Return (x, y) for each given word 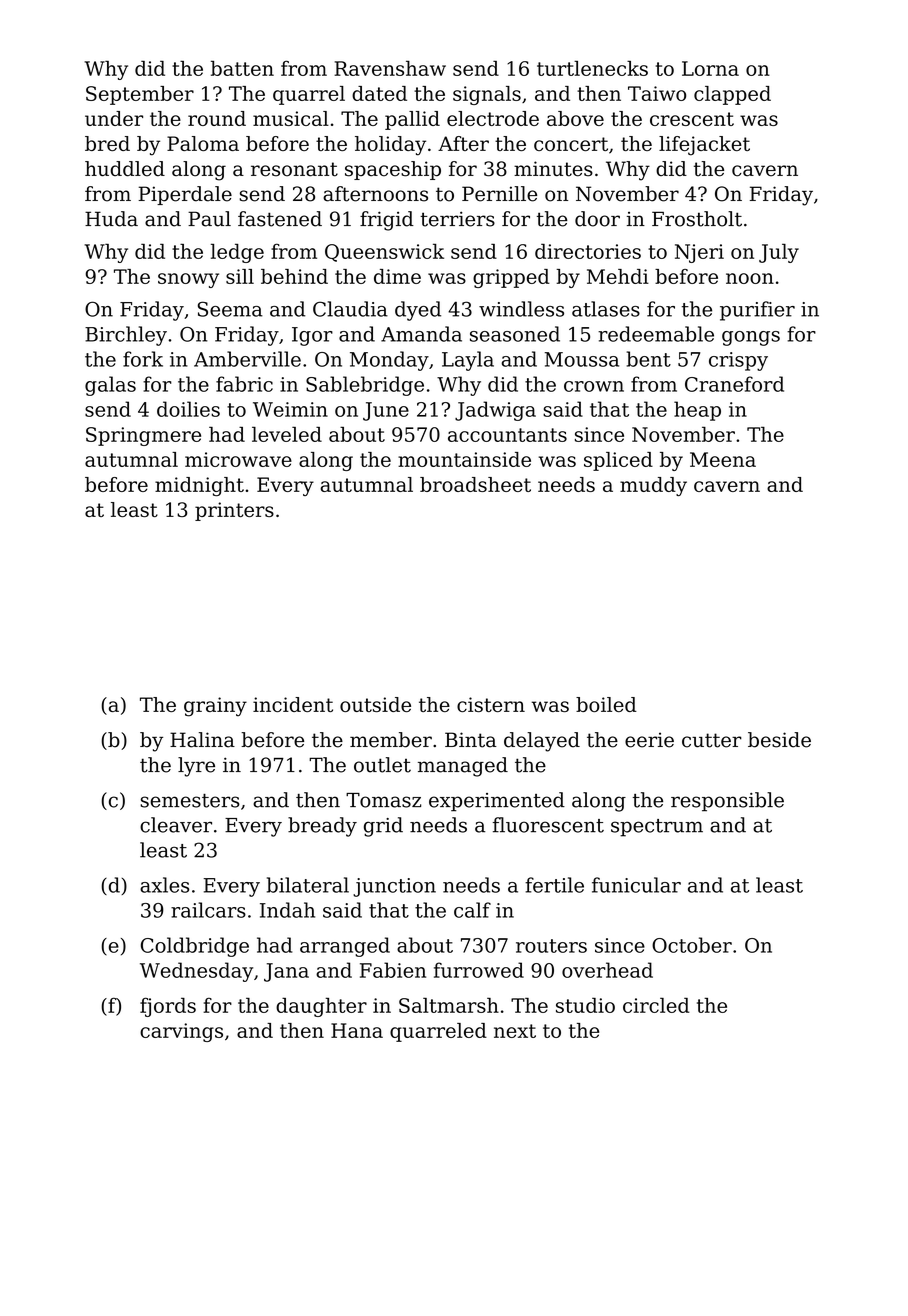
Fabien (393, 970)
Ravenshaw (390, 68)
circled (656, 1005)
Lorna (710, 68)
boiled (606, 704)
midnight (199, 486)
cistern (491, 704)
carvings (181, 1032)
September (140, 95)
